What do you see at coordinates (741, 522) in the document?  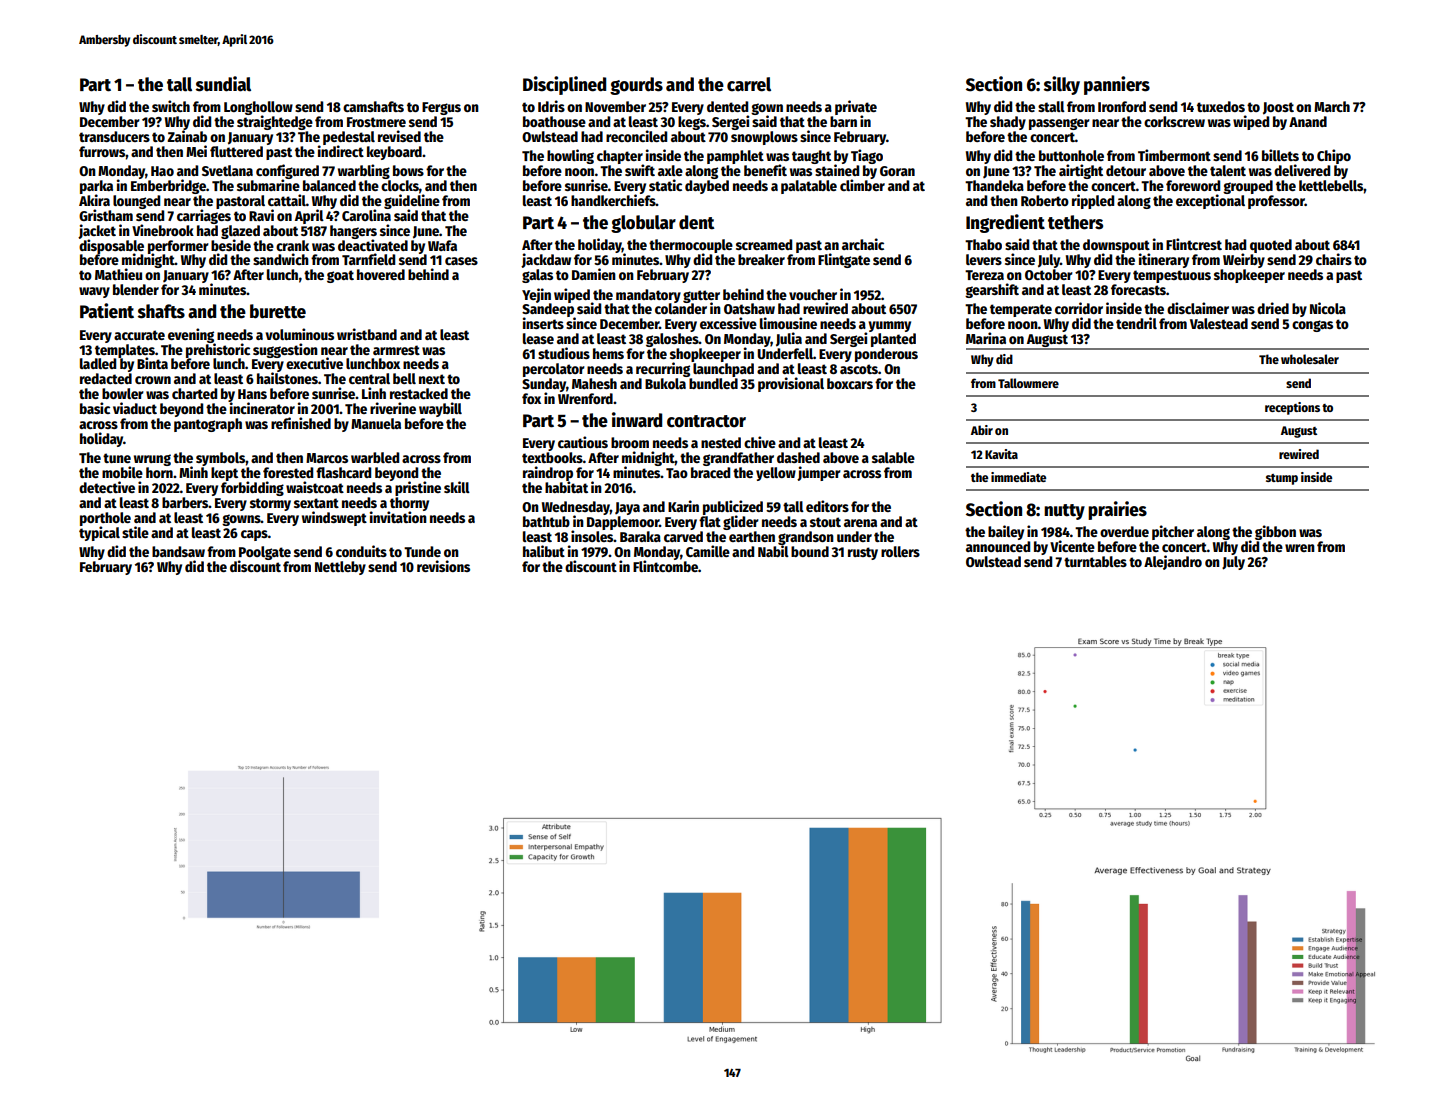 I see `glider` at bounding box center [741, 522].
